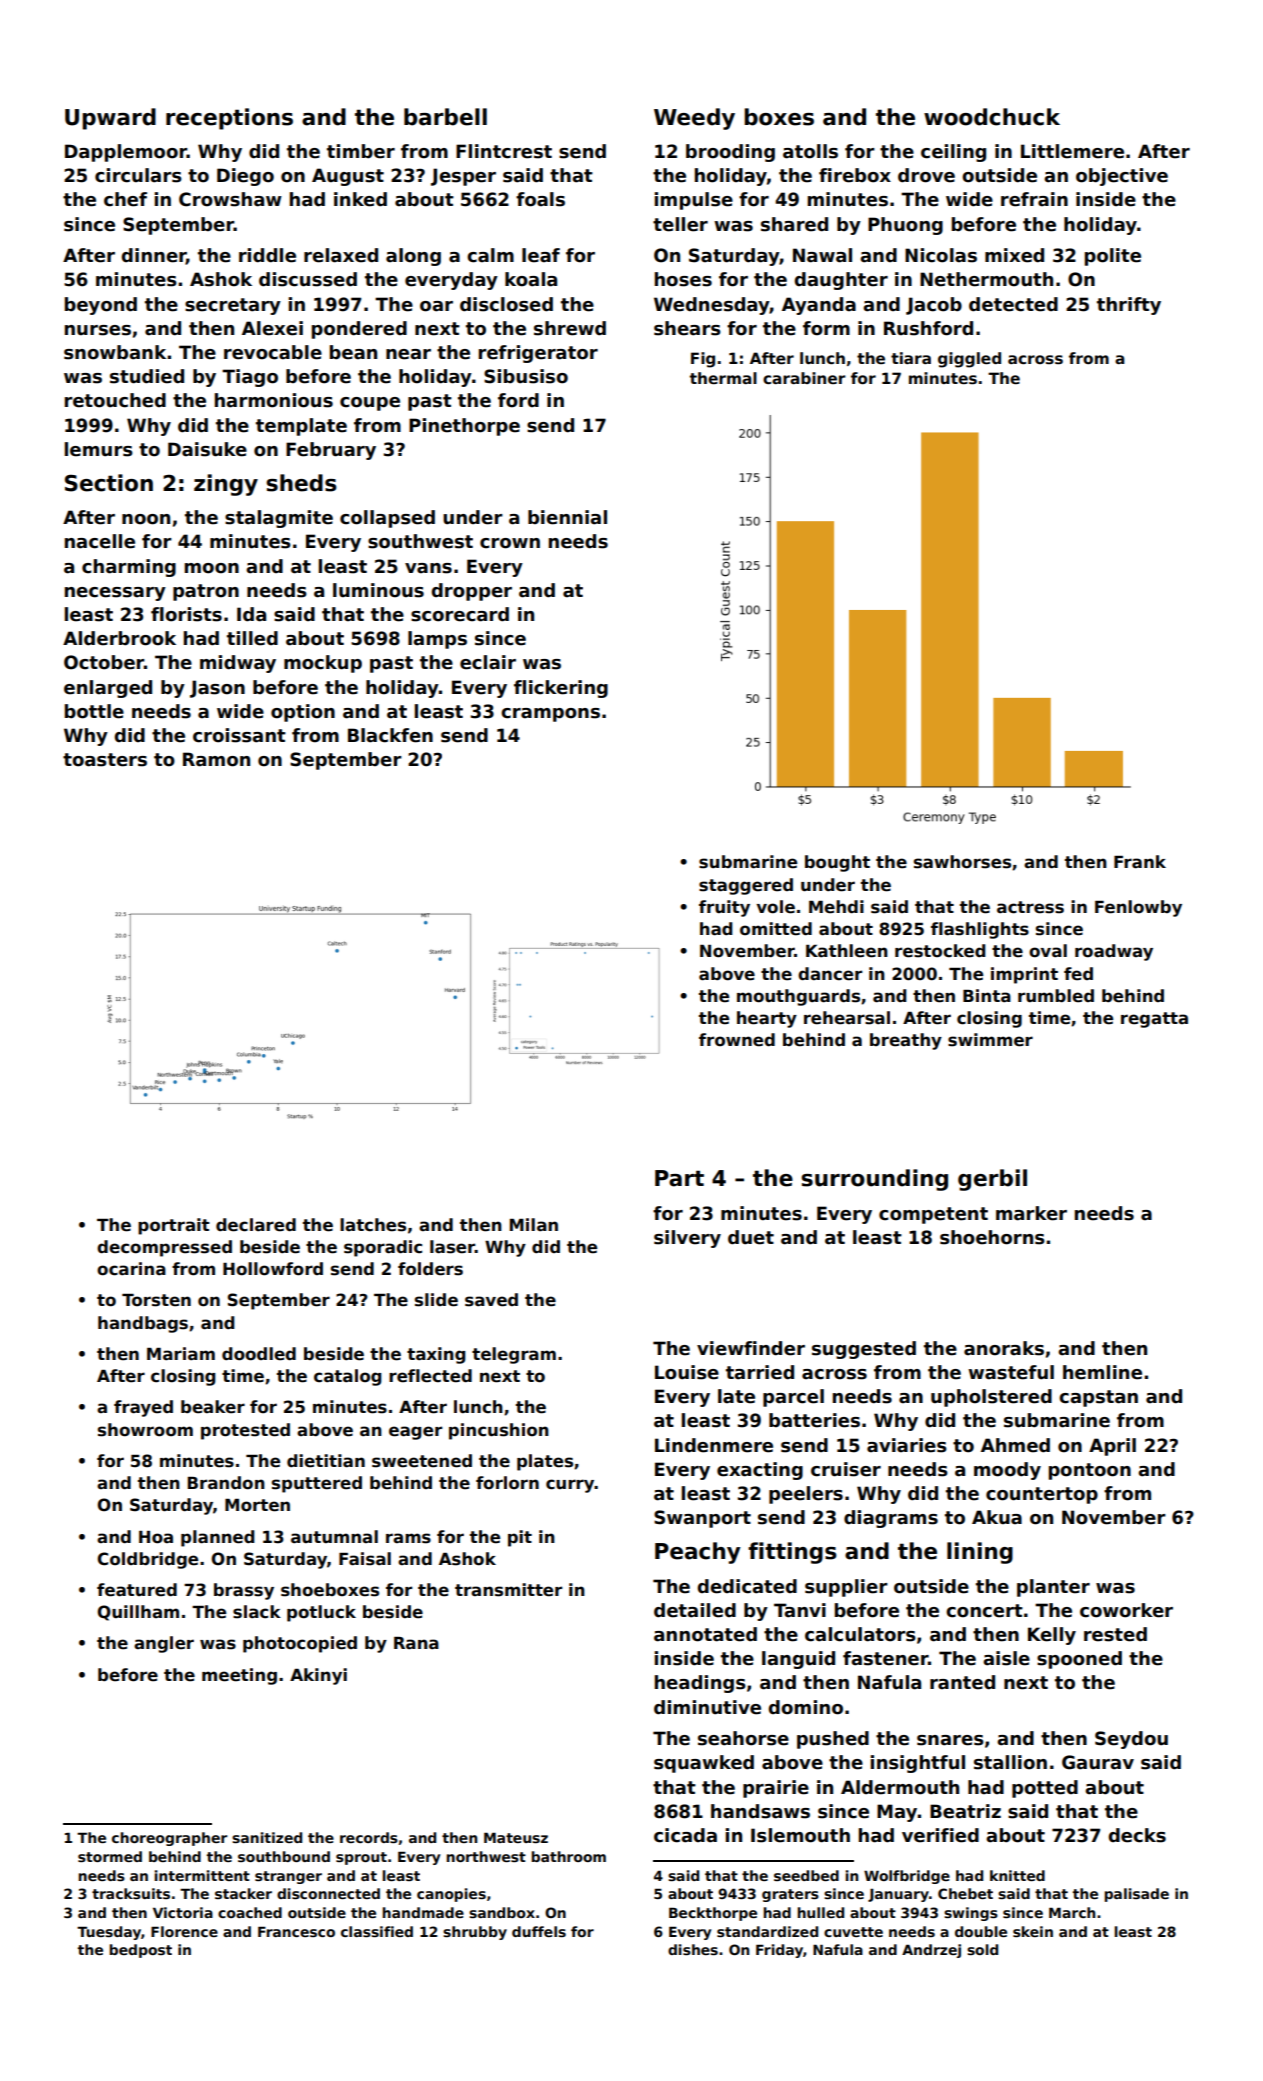  Describe the element at coordinates (679, 1178) in the image. I see `Part` at that location.
